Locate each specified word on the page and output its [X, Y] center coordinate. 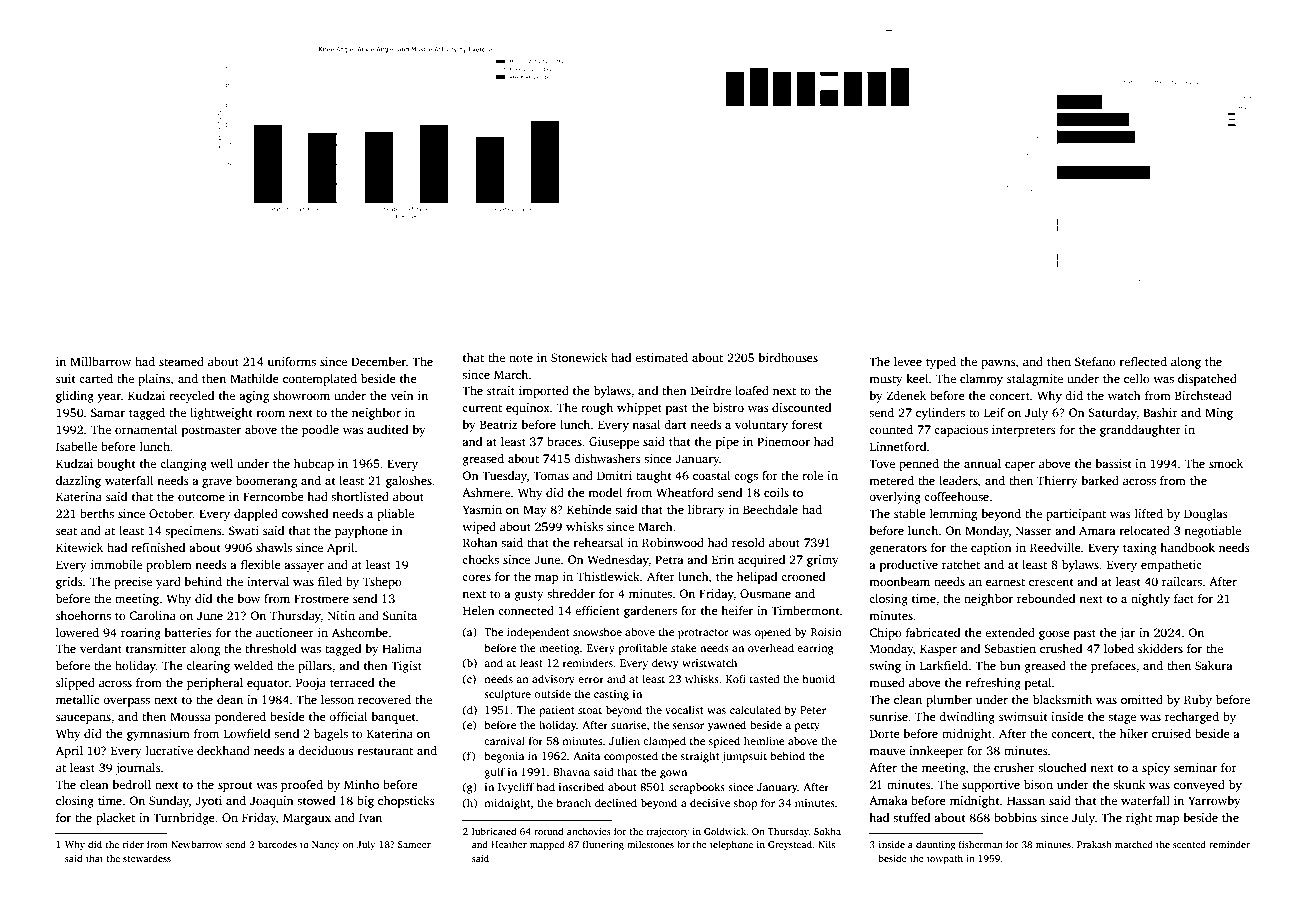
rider [133, 844]
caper [1020, 466]
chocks [480, 559]
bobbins [1015, 817]
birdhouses [788, 357]
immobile [116, 564]
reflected [1143, 361]
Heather [509, 844]
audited [387, 429]
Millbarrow [100, 361]
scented [1189, 844]
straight [700, 757]
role [812, 475]
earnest [1005, 582]
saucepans [83, 719]
